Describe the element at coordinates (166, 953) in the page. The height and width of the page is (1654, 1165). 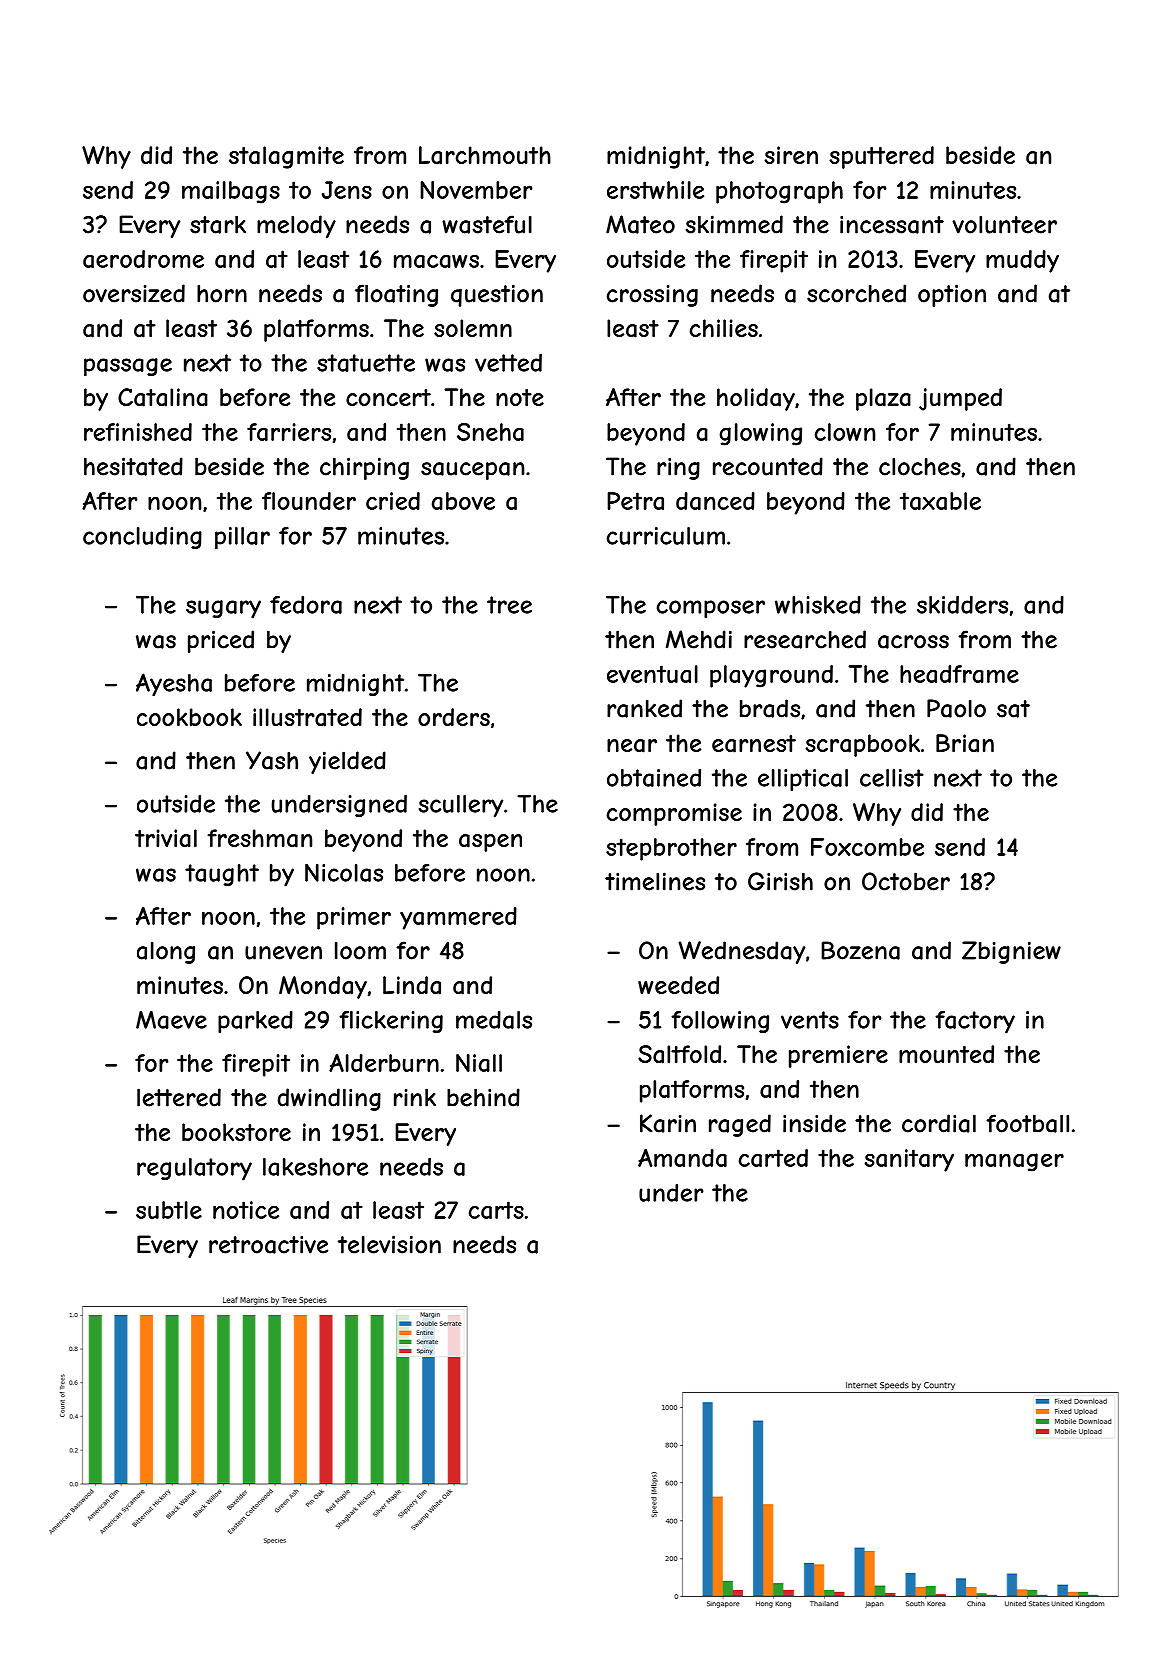
I see `along` at that location.
